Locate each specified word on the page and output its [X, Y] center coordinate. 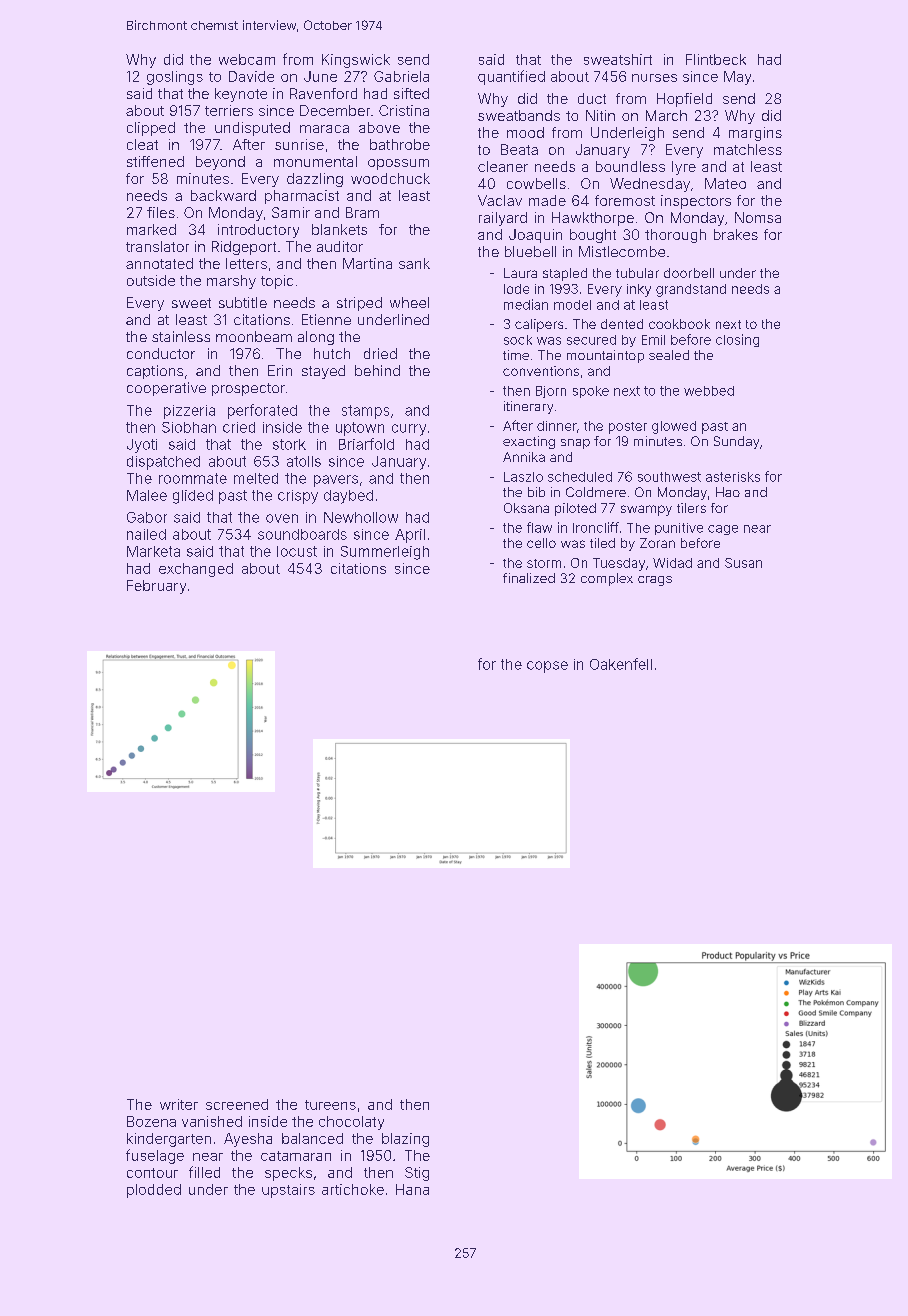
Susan [743, 563]
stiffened [155, 161]
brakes [736, 234]
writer [179, 1104]
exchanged [196, 570]
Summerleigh [385, 553]
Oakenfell [621, 664]
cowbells [536, 183]
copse [547, 667]
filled [204, 1172]
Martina [367, 263]
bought [593, 236]
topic [277, 282]
